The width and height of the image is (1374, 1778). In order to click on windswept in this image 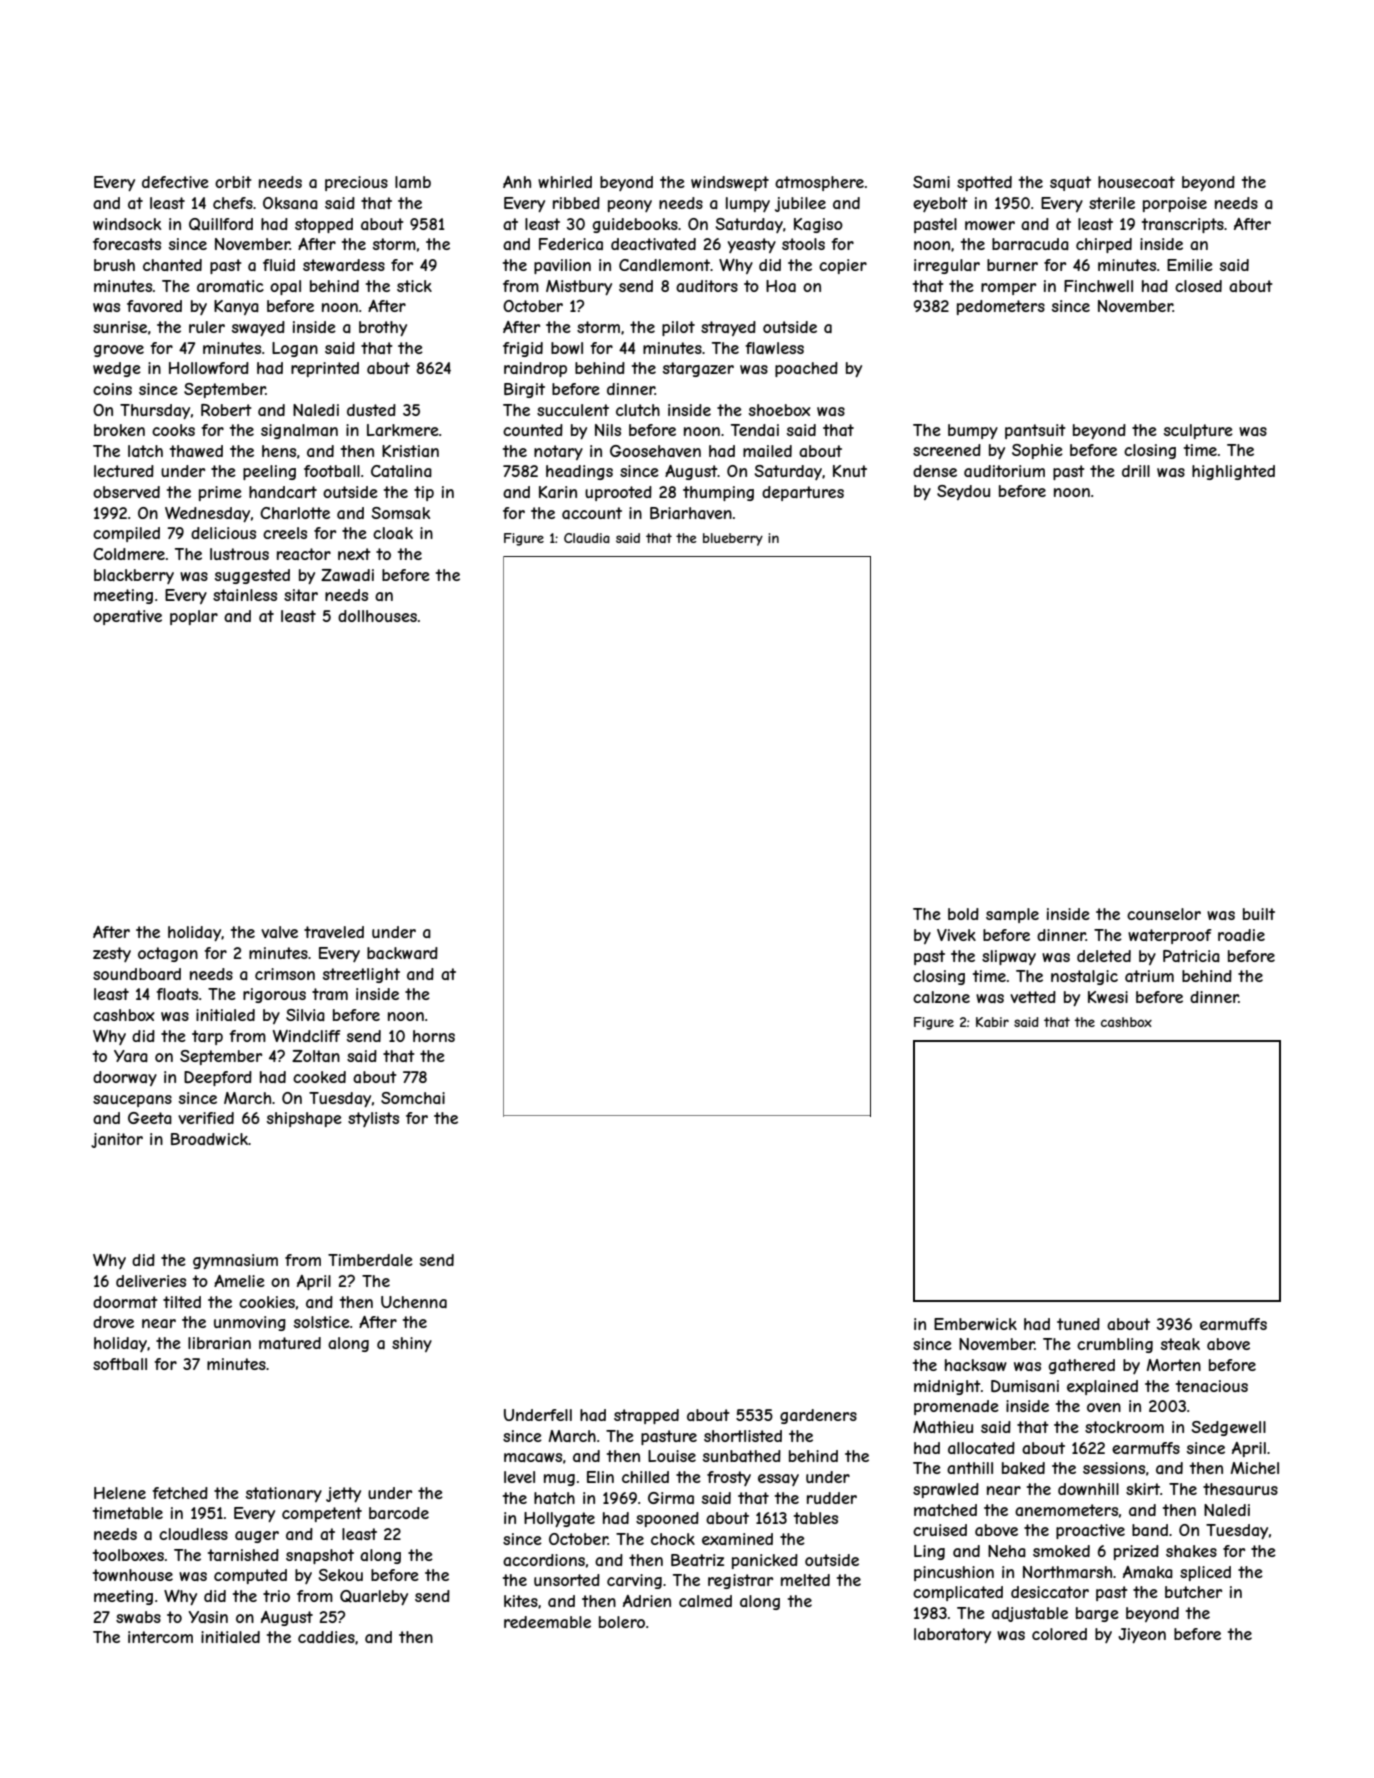, I will do `click(730, 183)`.
